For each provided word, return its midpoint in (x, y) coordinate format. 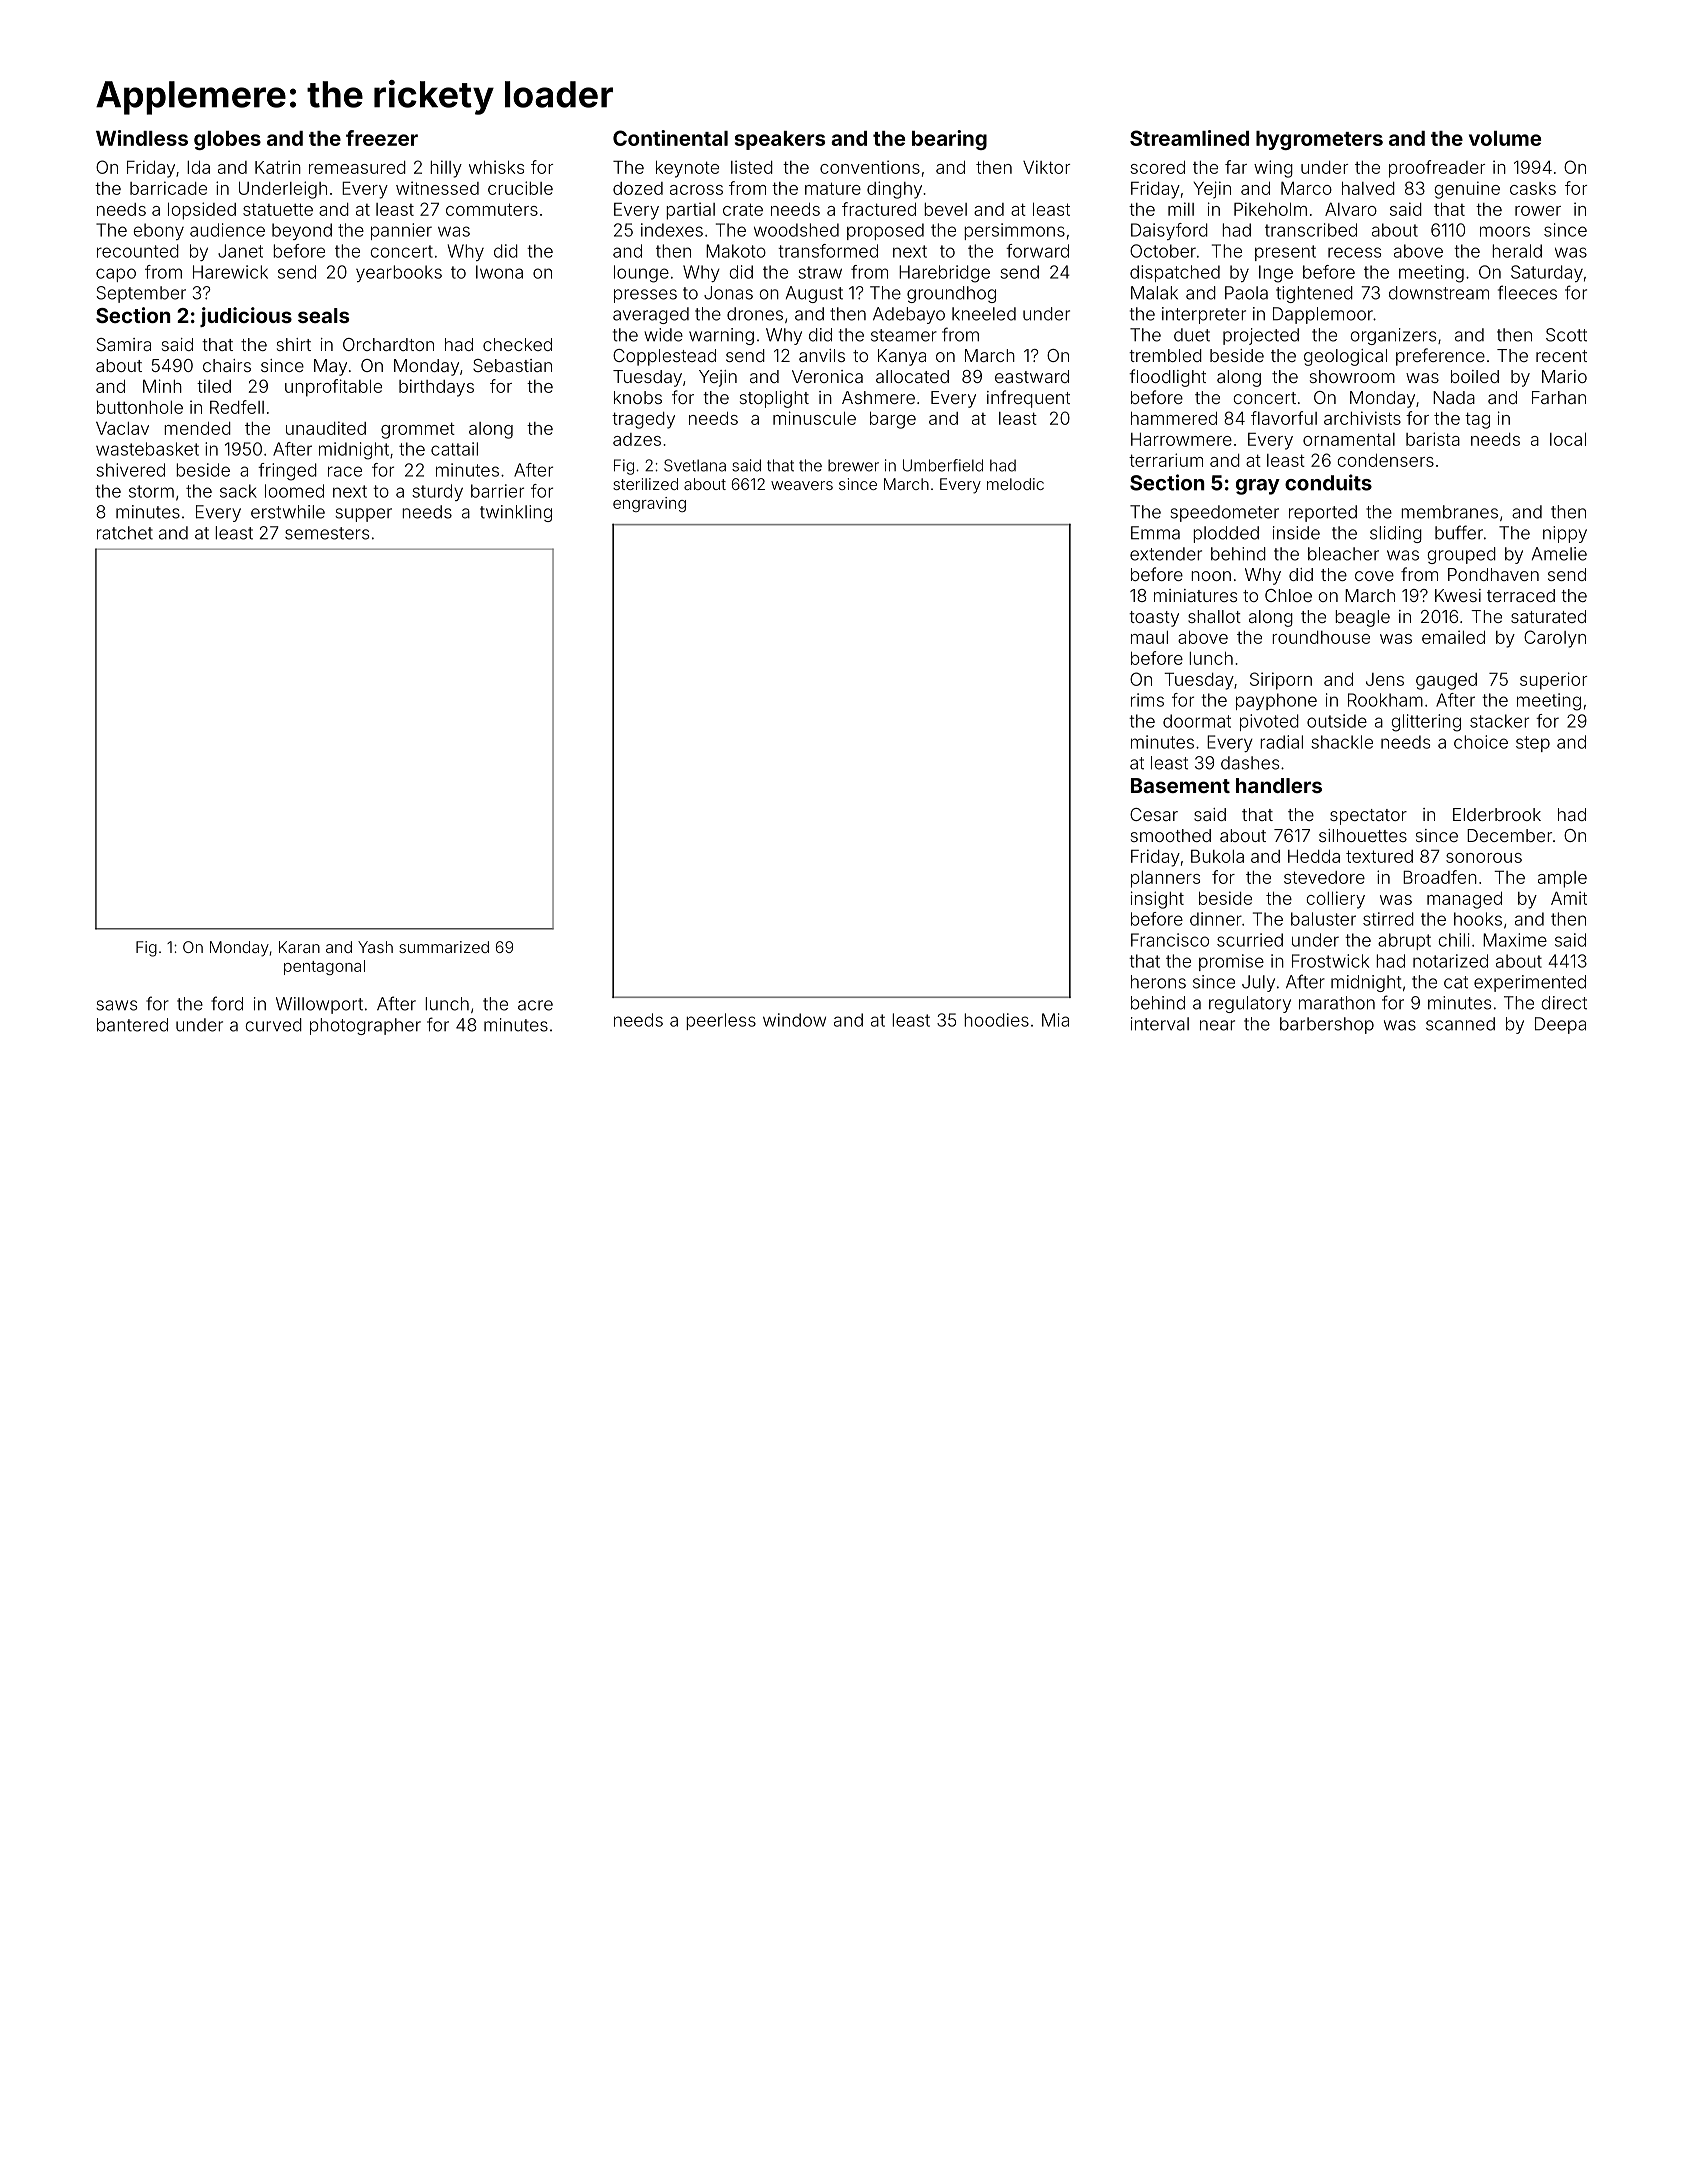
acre (535, 1005)
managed (1464, 900)
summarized (444, 947)
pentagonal (324, 967)
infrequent (1028, 399)
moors (1505, 231)
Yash (375, 947)
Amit (1569, 898)
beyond (302, 231)
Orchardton (388, 344)
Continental (670, 138)
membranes (1449, 512)
